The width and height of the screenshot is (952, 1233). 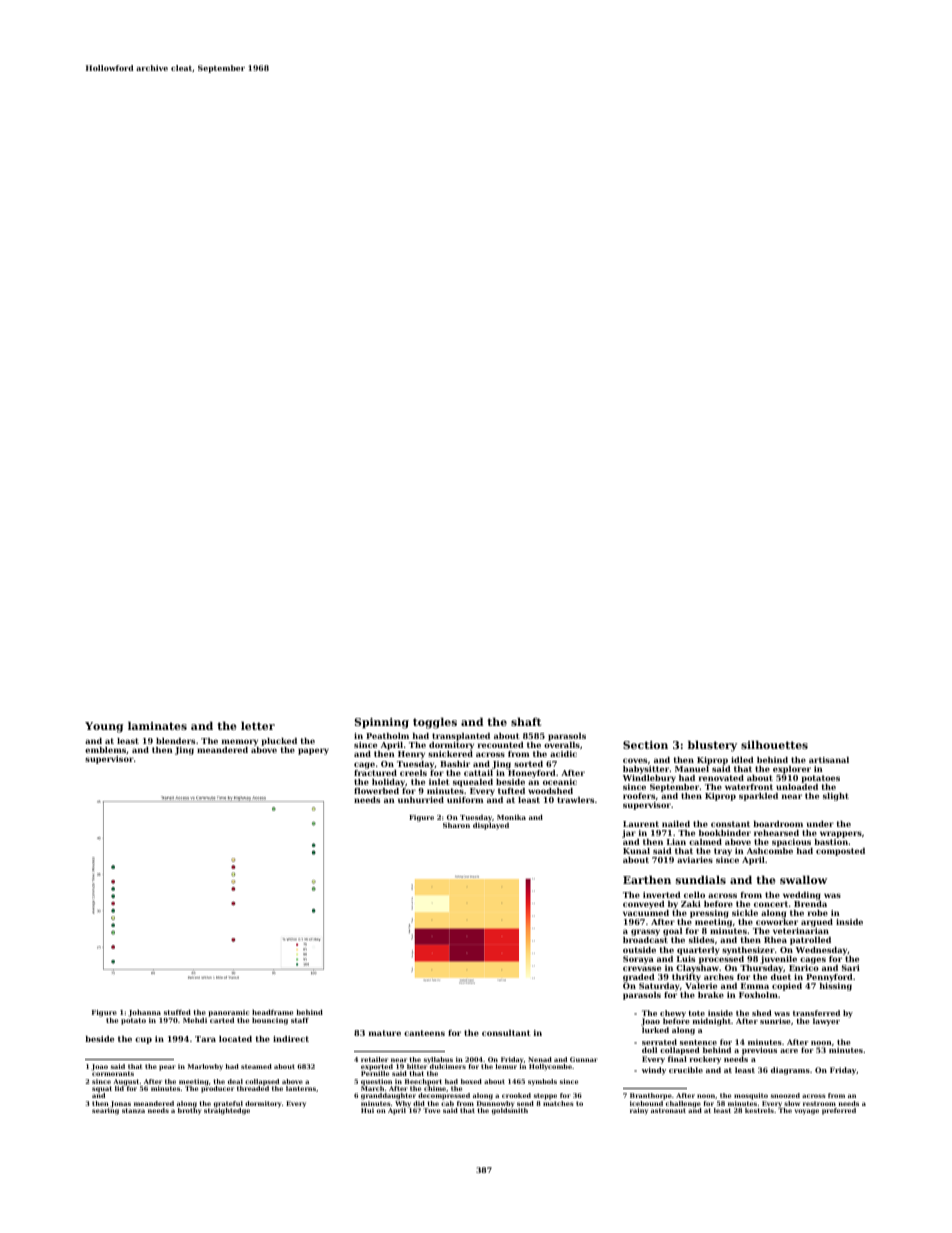 I want to click on steamed, so click(x=256, y=1066).
